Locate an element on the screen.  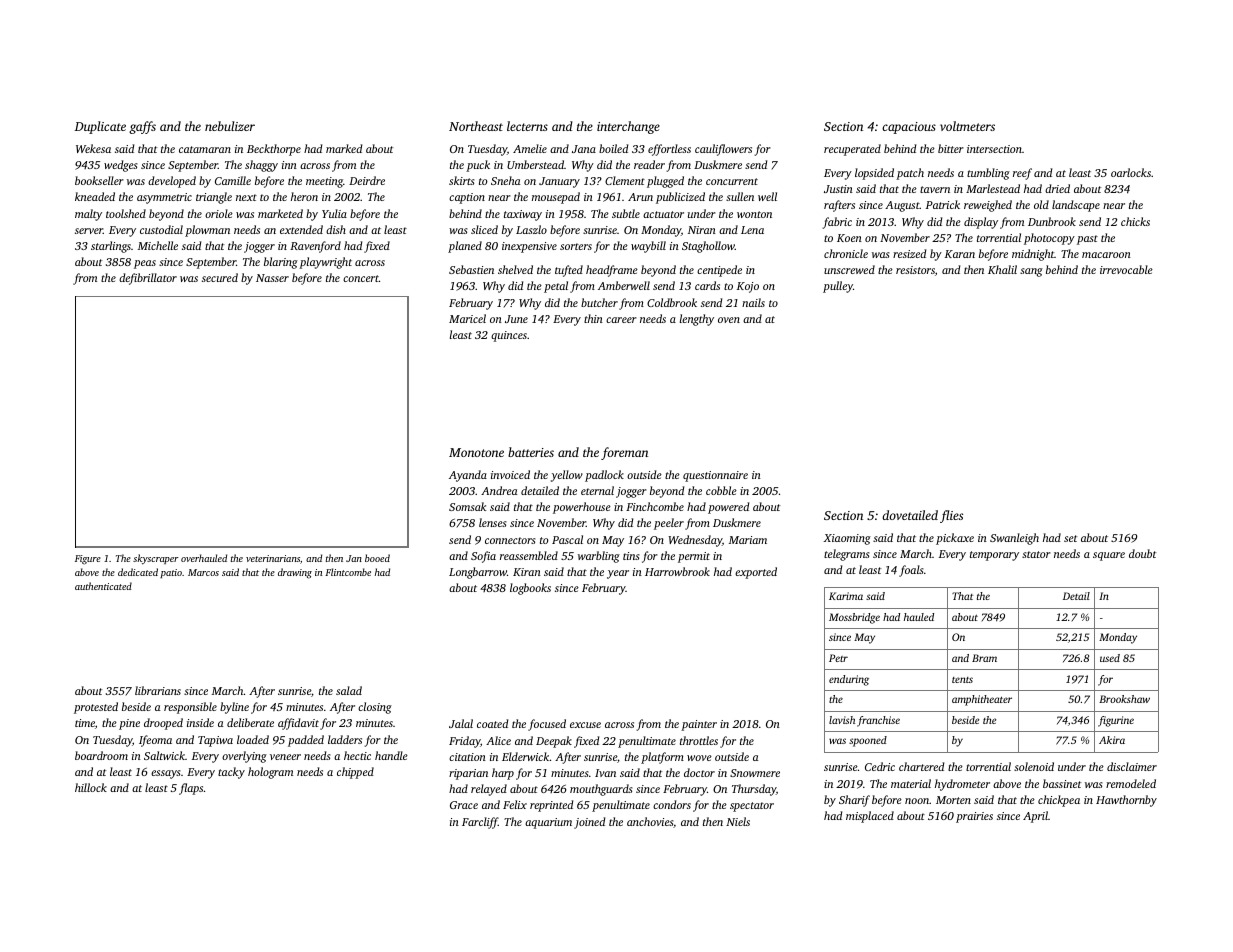
librarians is located at coordinates (158, 690).
